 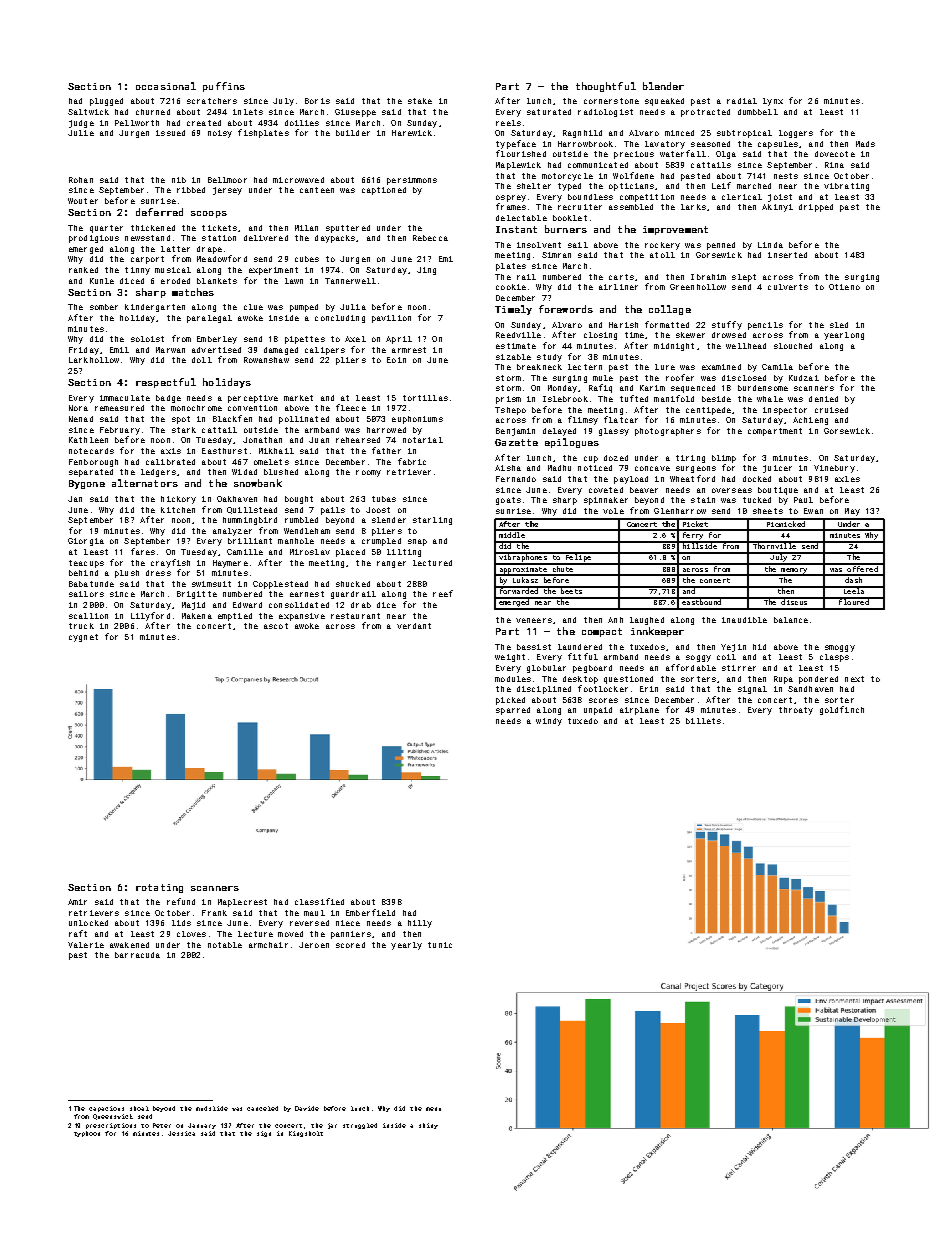 What do you see at coordinates (88, 440) in the document?
I see `Kathleen` at bounding box center [88, 440].
